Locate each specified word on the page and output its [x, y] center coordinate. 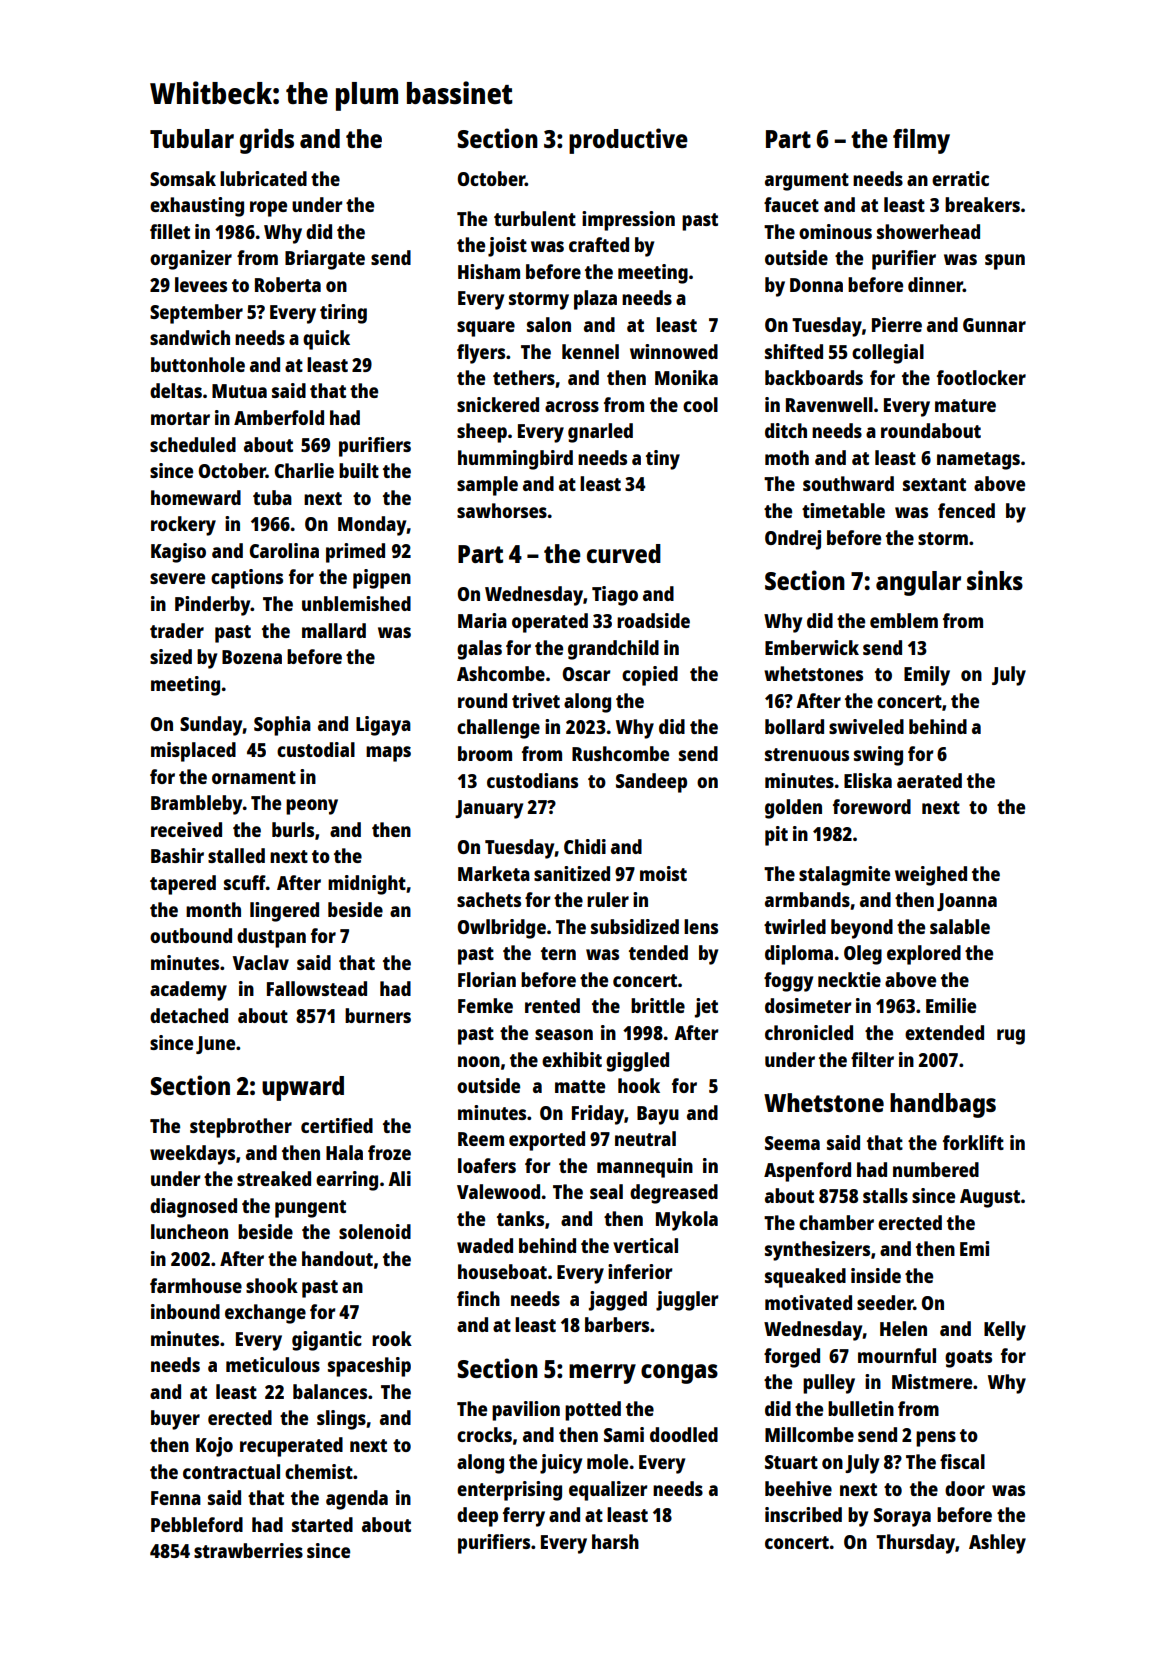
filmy [921, 141]
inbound [185, 1311]
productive [628, 141]
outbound [191, 935]
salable [960, 926]
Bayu [658, 1115]
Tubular [192, 138]
